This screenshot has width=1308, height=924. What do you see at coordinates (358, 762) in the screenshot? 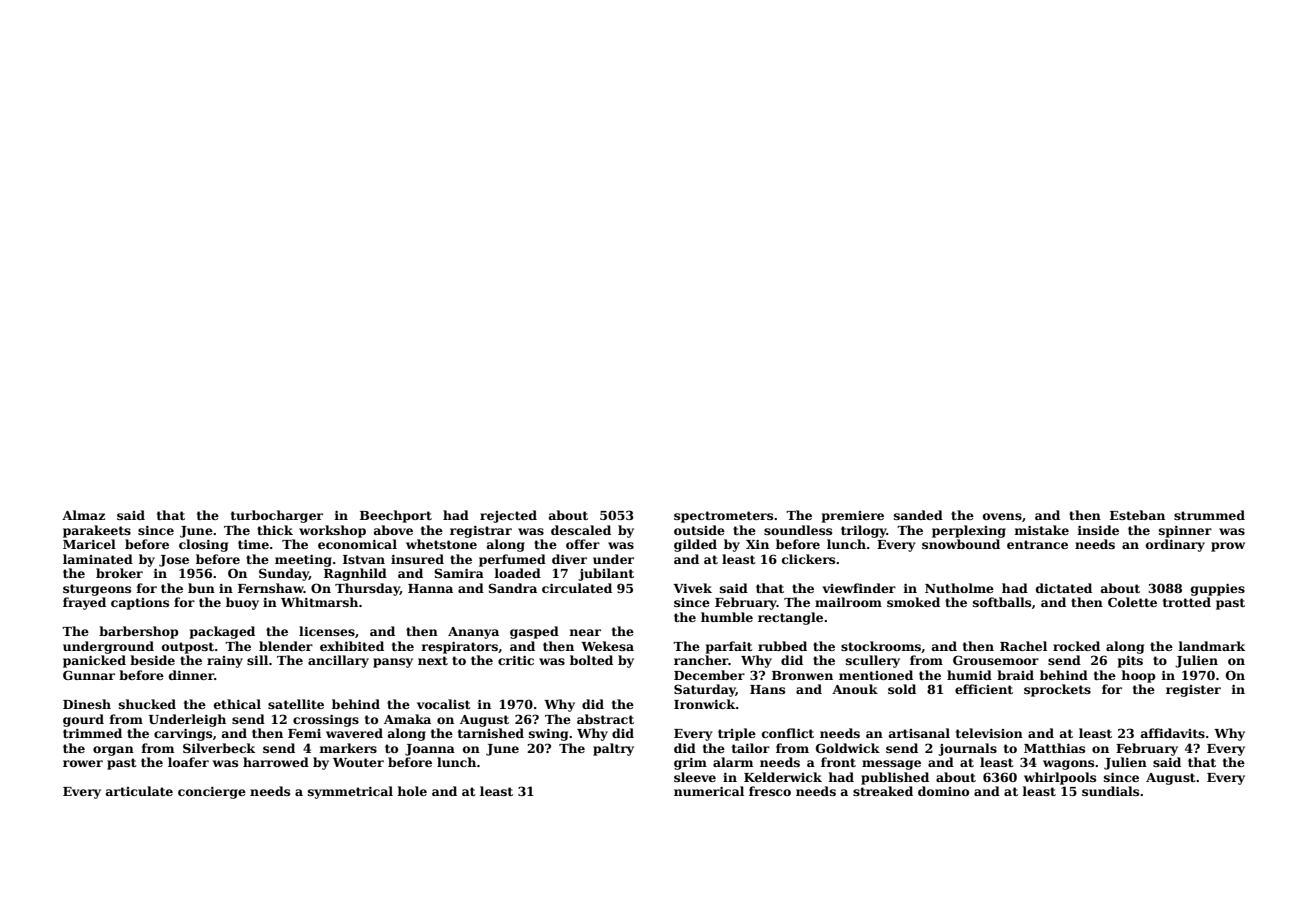
I see `Wouter` at bounding box center [358, 762].
